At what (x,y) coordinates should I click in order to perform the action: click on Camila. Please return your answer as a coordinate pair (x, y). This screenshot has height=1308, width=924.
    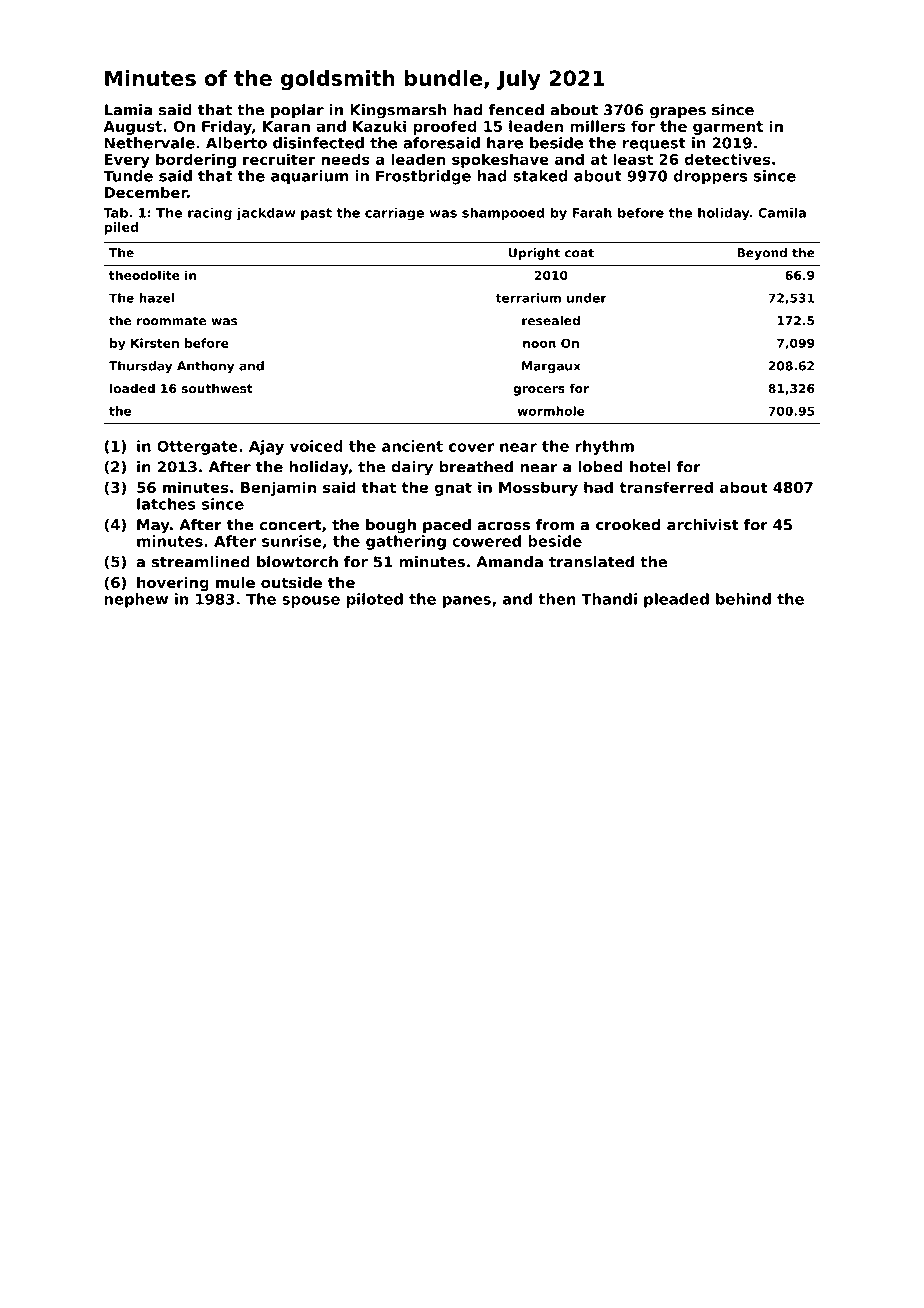
    Looking at the image, I should click on (782, 212).
